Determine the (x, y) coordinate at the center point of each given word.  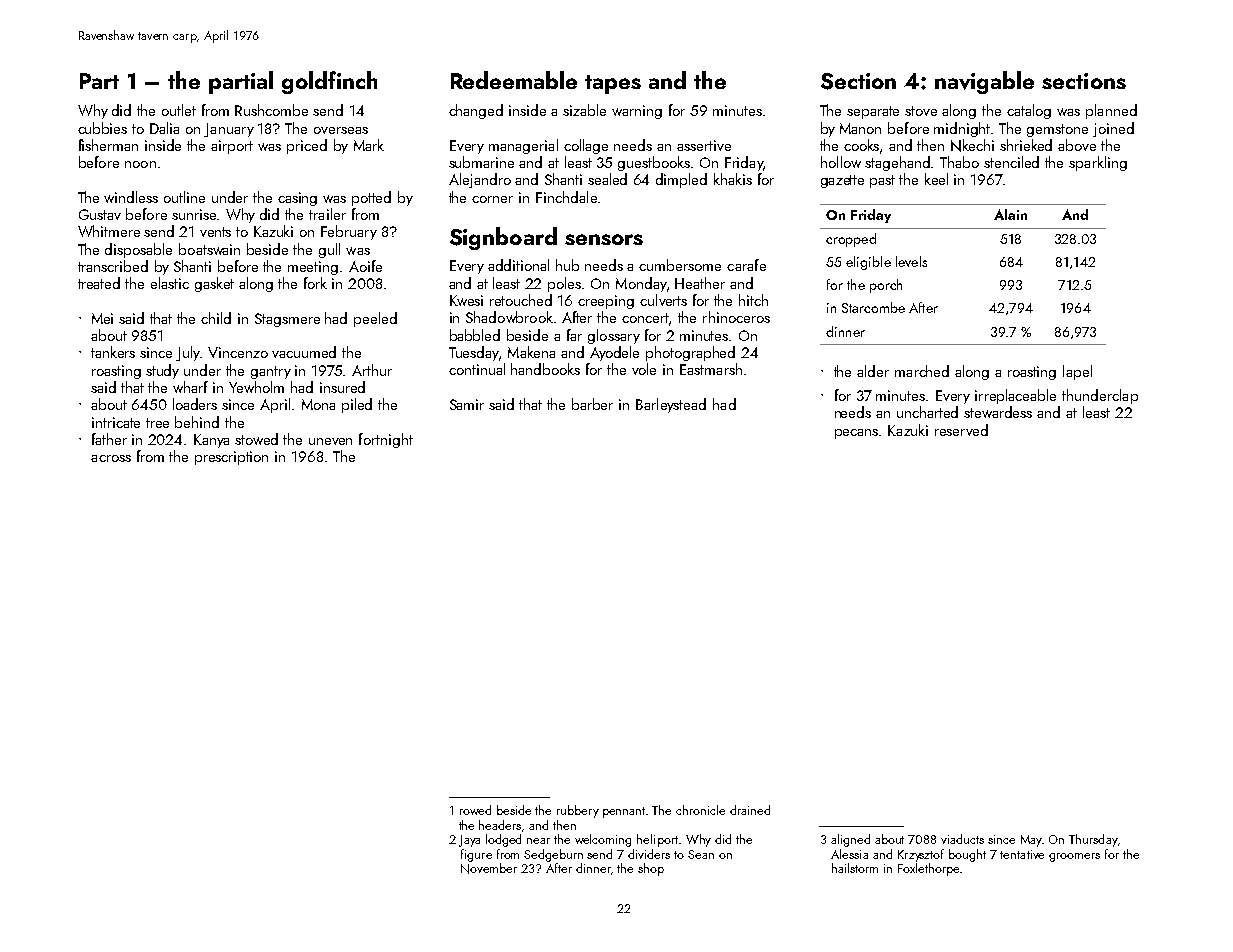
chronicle (700, 810)
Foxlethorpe (928, 869)
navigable (984, 82)
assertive (704, 145)
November (489, 868)
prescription (231, 458)
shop (651, 869)
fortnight (386, 440)
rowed (475, 810)
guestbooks (654, 163)
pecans (856, 434)
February (349, 232)
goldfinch (329, 82)
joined (1113, 129)
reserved (961, 430)
